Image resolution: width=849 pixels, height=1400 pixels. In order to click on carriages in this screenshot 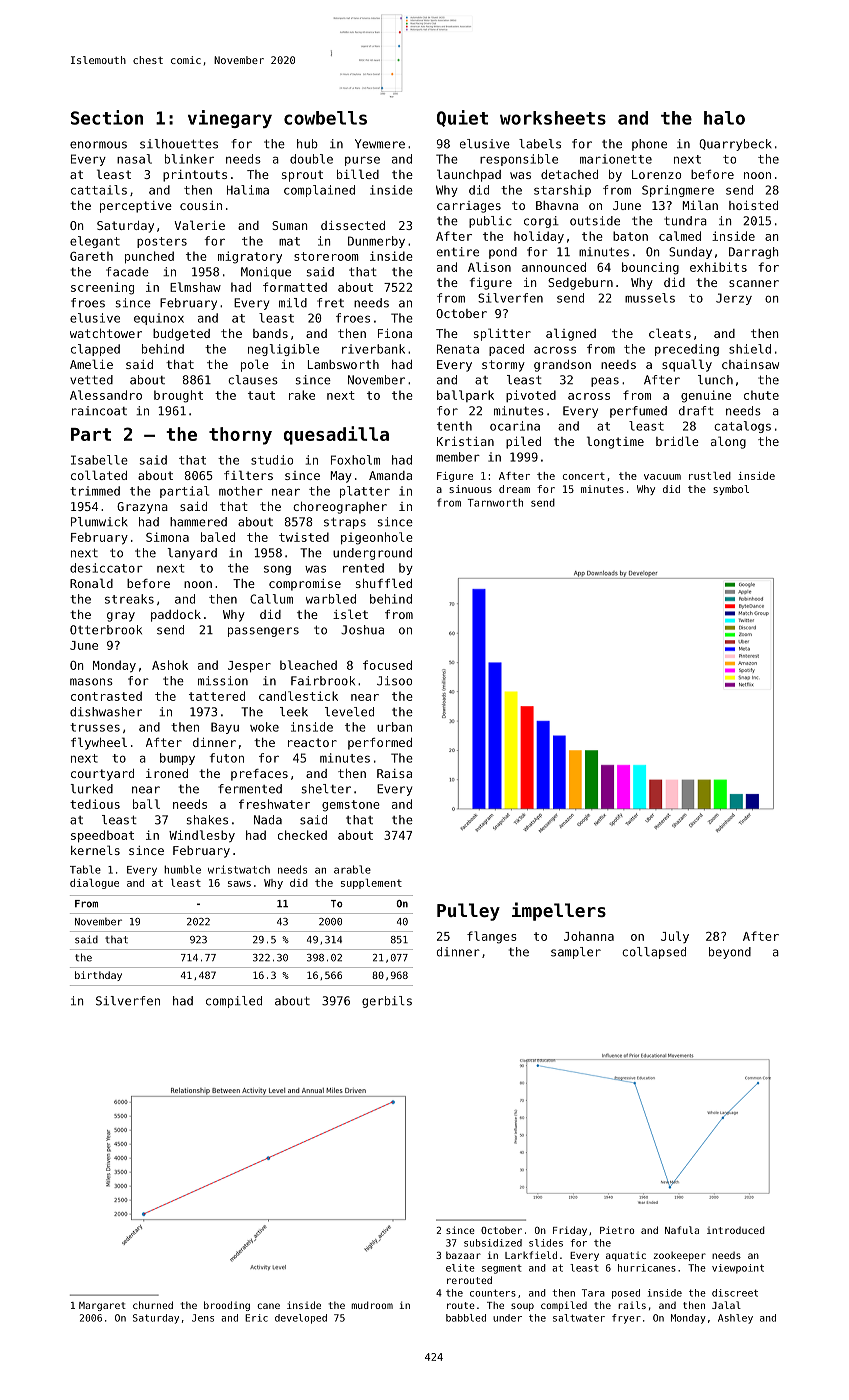, I will do `click(469, 207)`.
